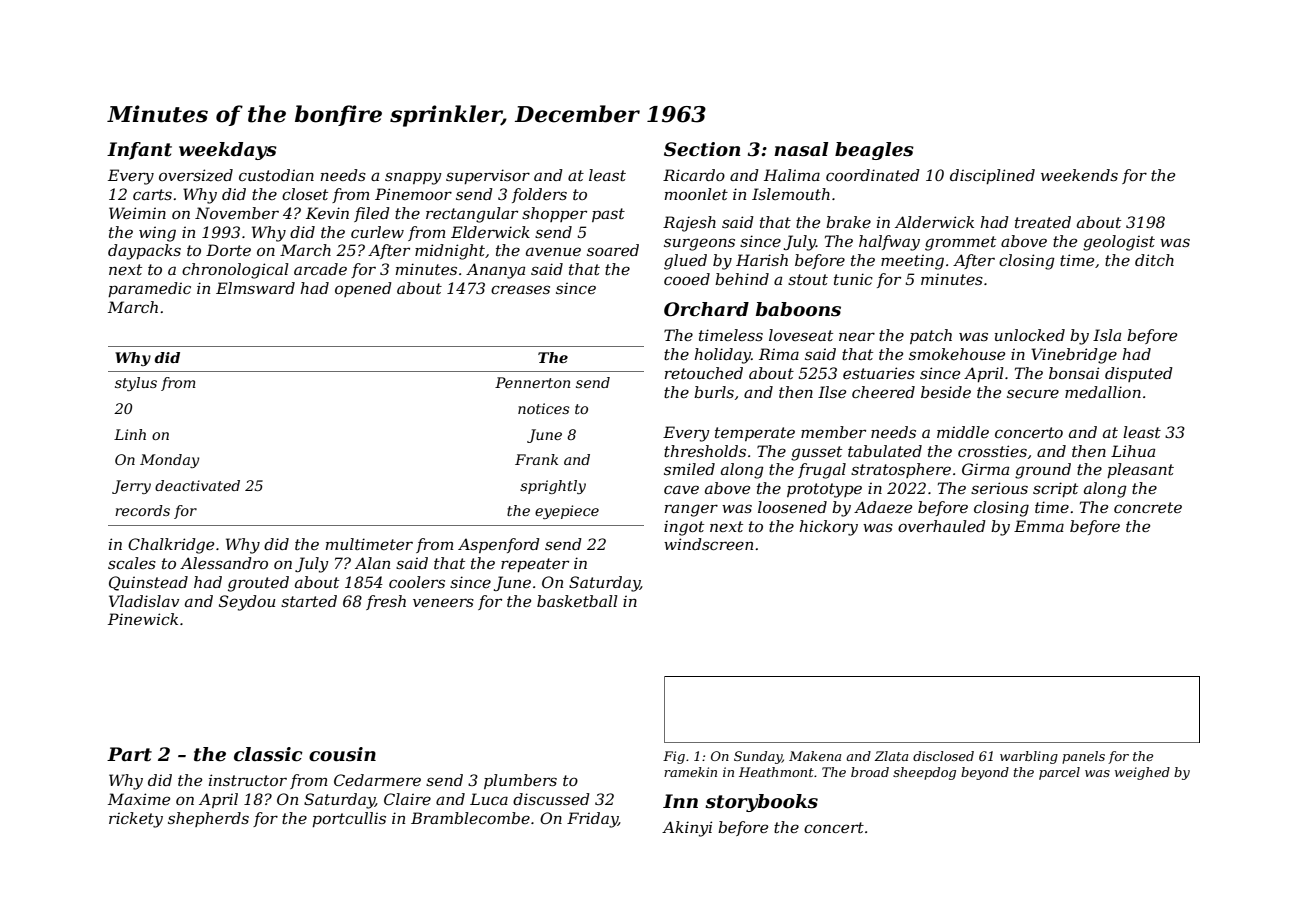  I want to click on disciplined, so click(992, 176).
